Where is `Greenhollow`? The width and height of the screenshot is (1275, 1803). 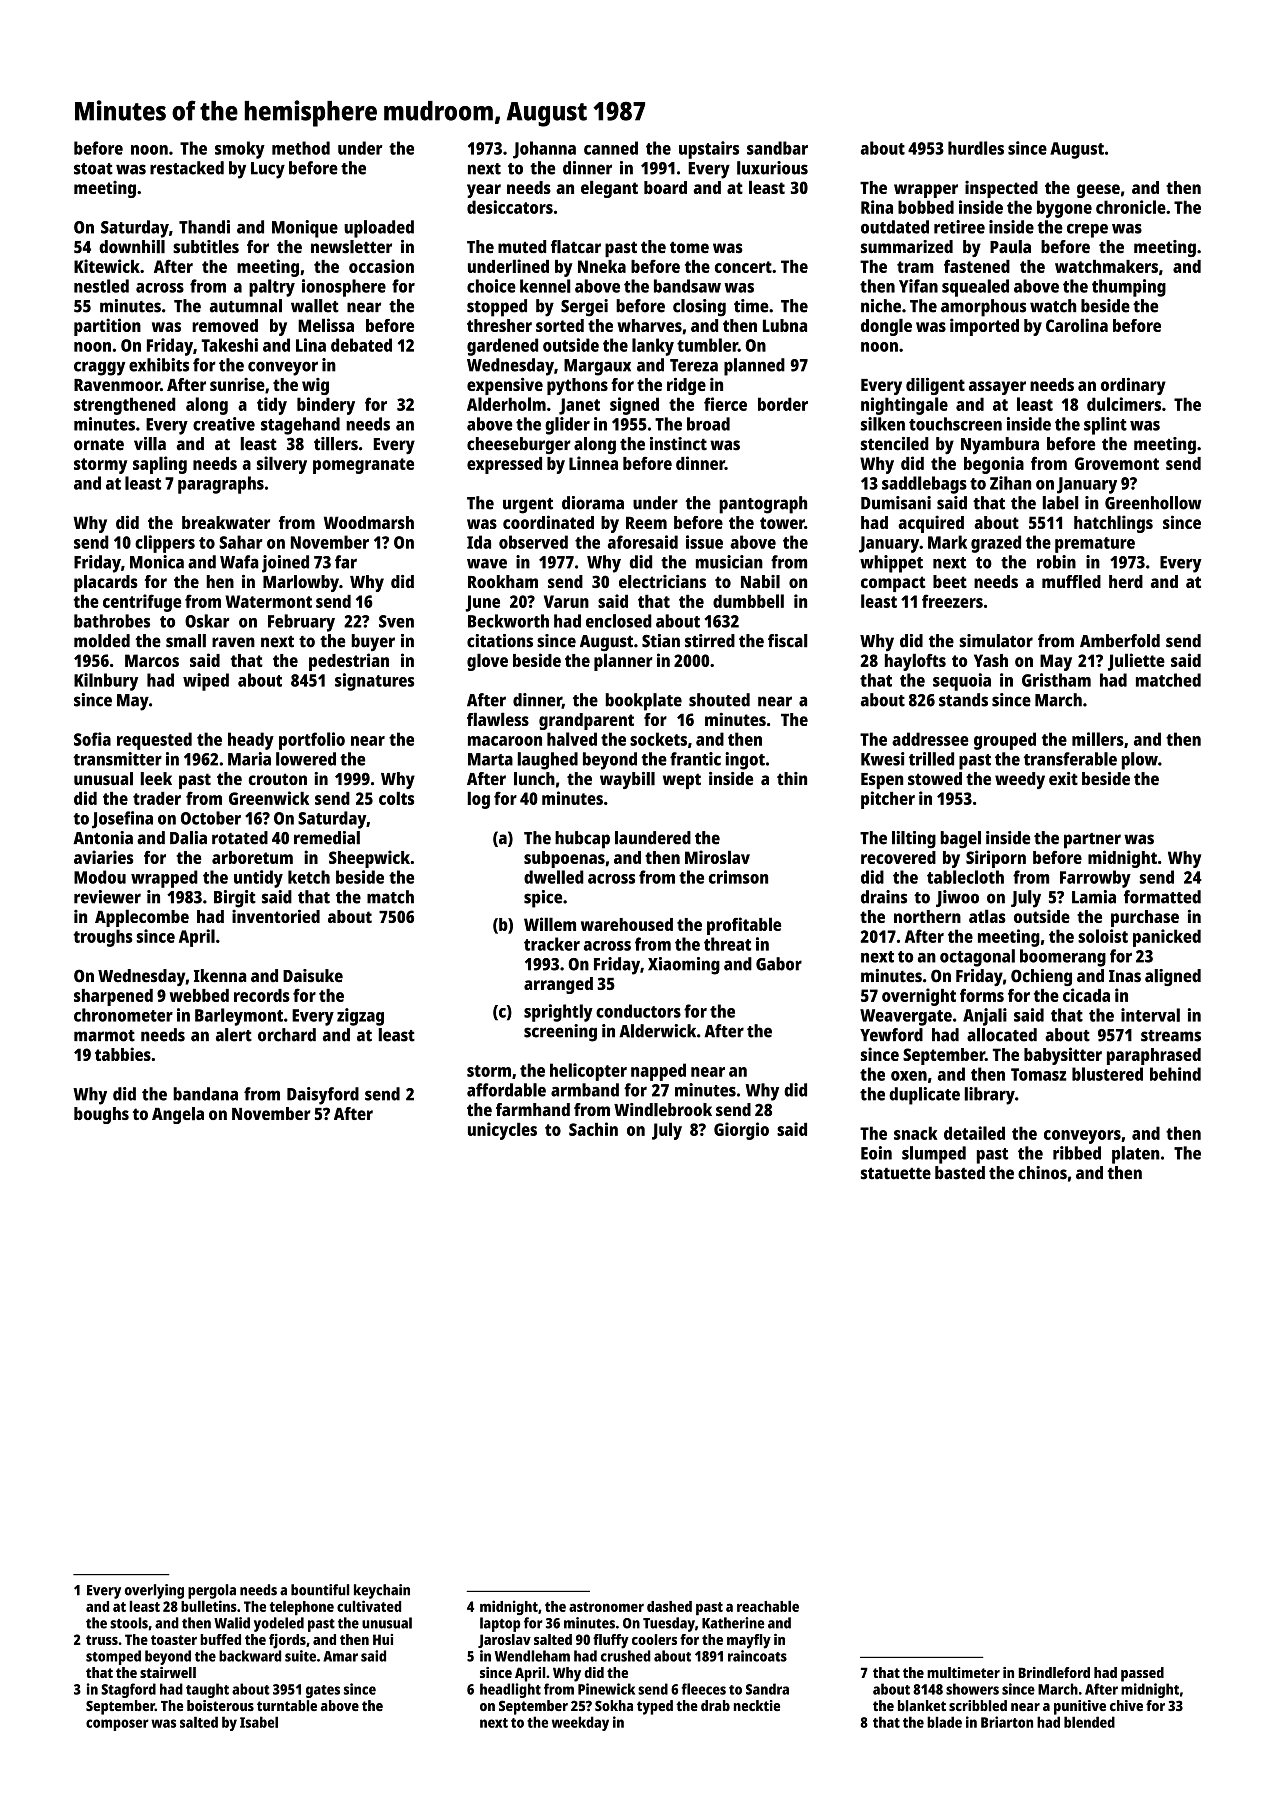
Greenhollow is located at coordinates (1153, 503).
